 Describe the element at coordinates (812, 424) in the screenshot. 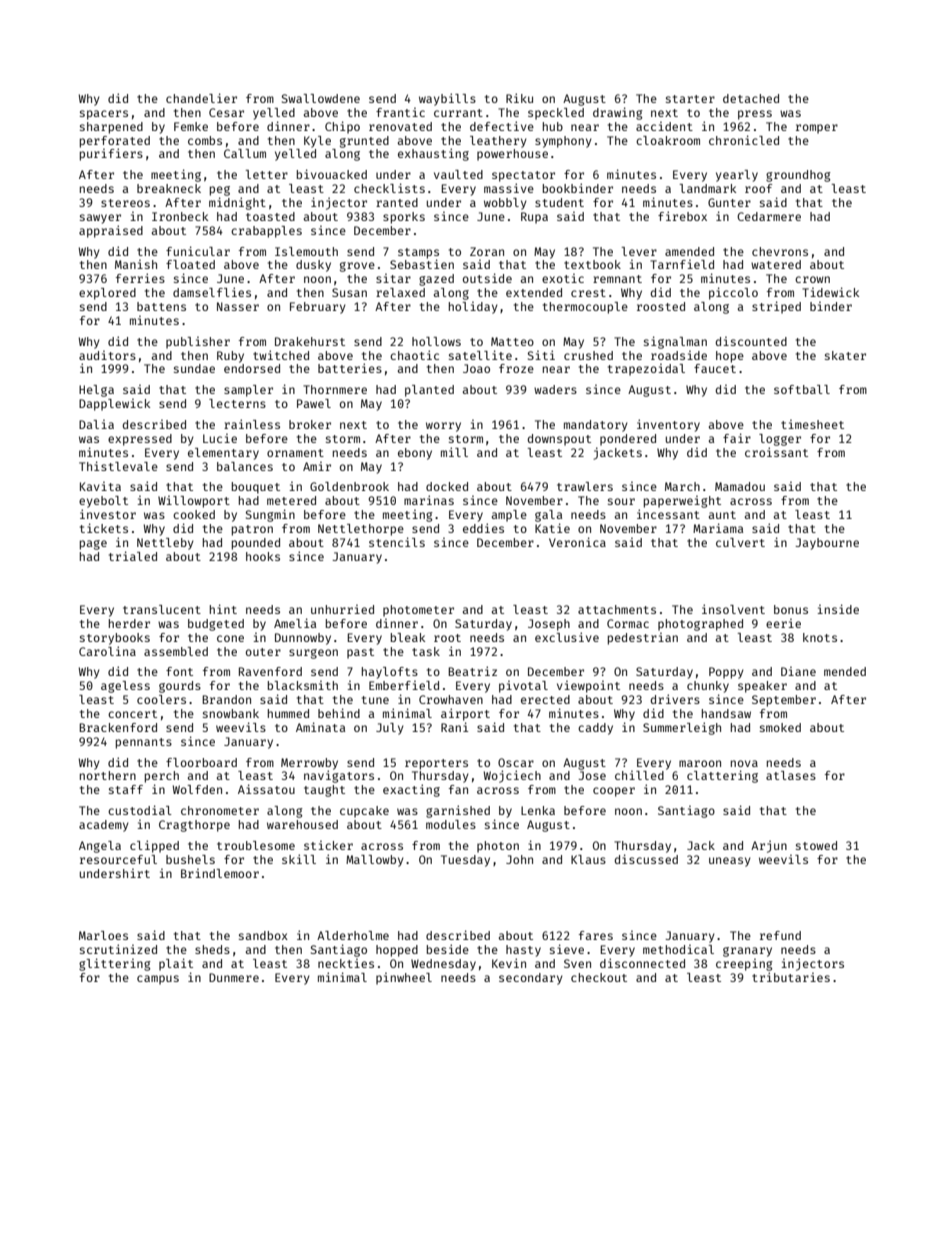

I see `timesheet` at that location.
